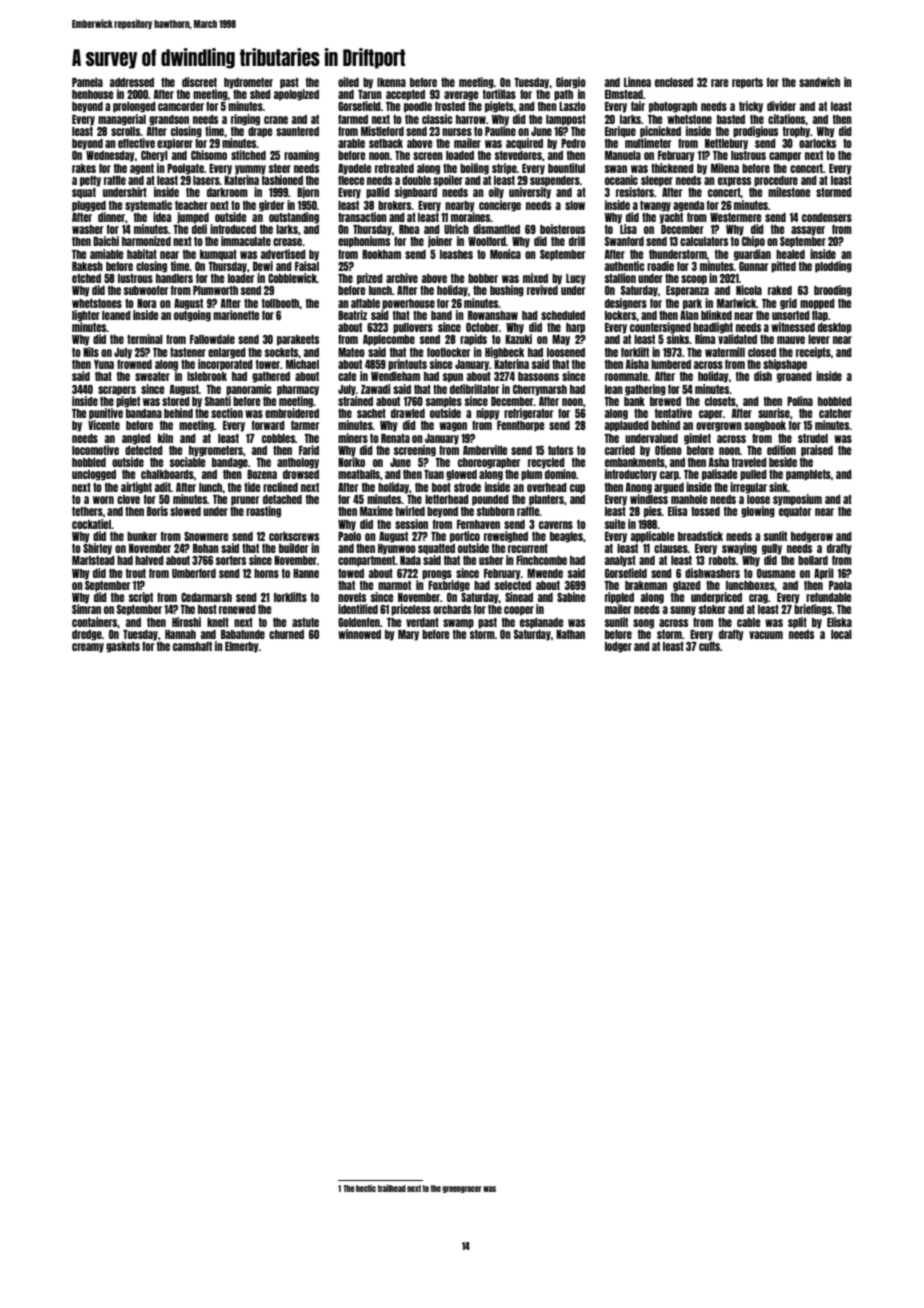 This screenshot has width=924, height=1308. I want to click on Renata, so click(395, 438).
